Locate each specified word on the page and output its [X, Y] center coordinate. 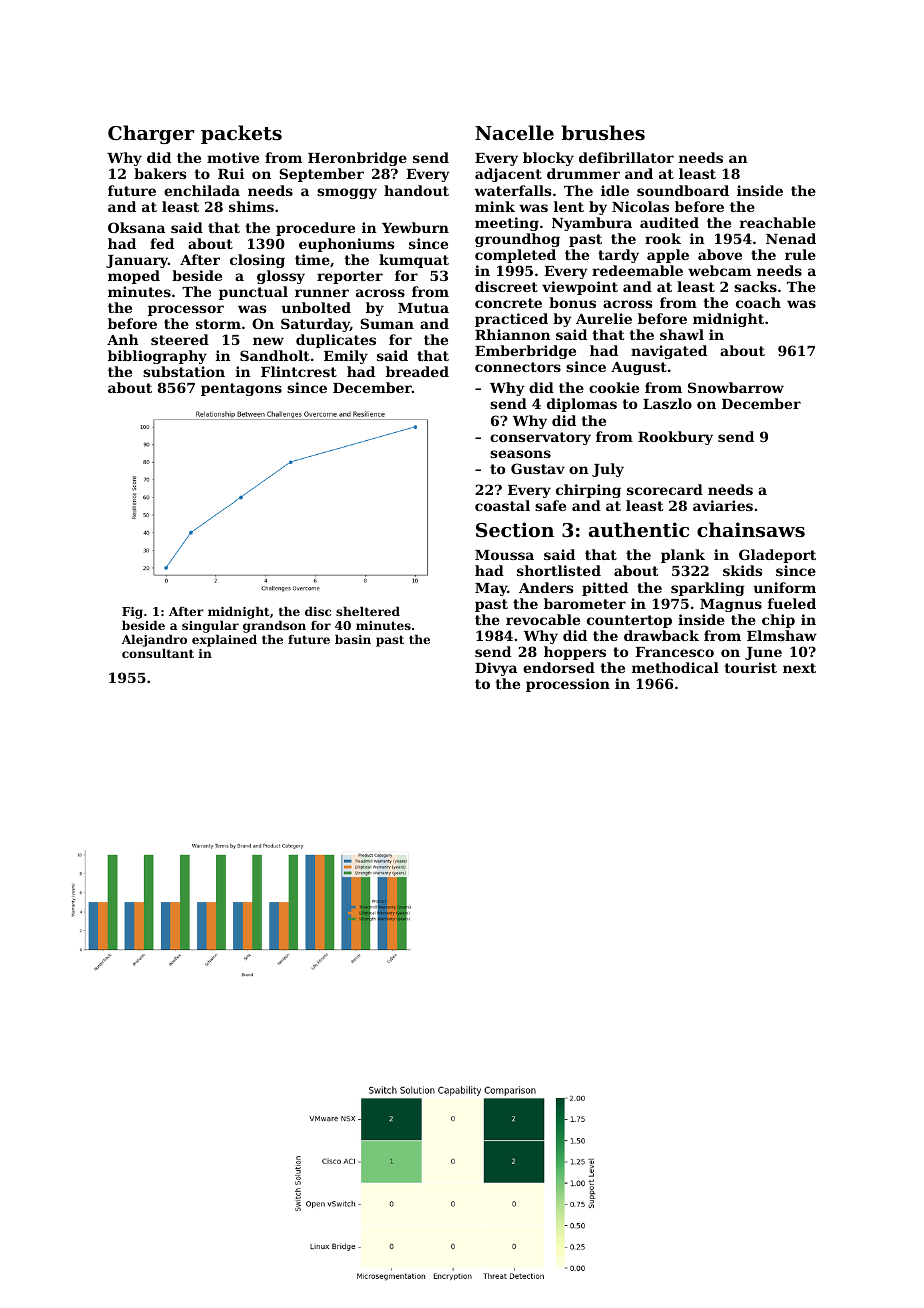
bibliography [157, 357]
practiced [511, 320]
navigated [669, 352]
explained [224, 640]
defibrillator [626, 157]
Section [515, 530]
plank [683, 556]
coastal [502, 505]
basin [353, 639]
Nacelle [514, 132]
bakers [160, 173]
